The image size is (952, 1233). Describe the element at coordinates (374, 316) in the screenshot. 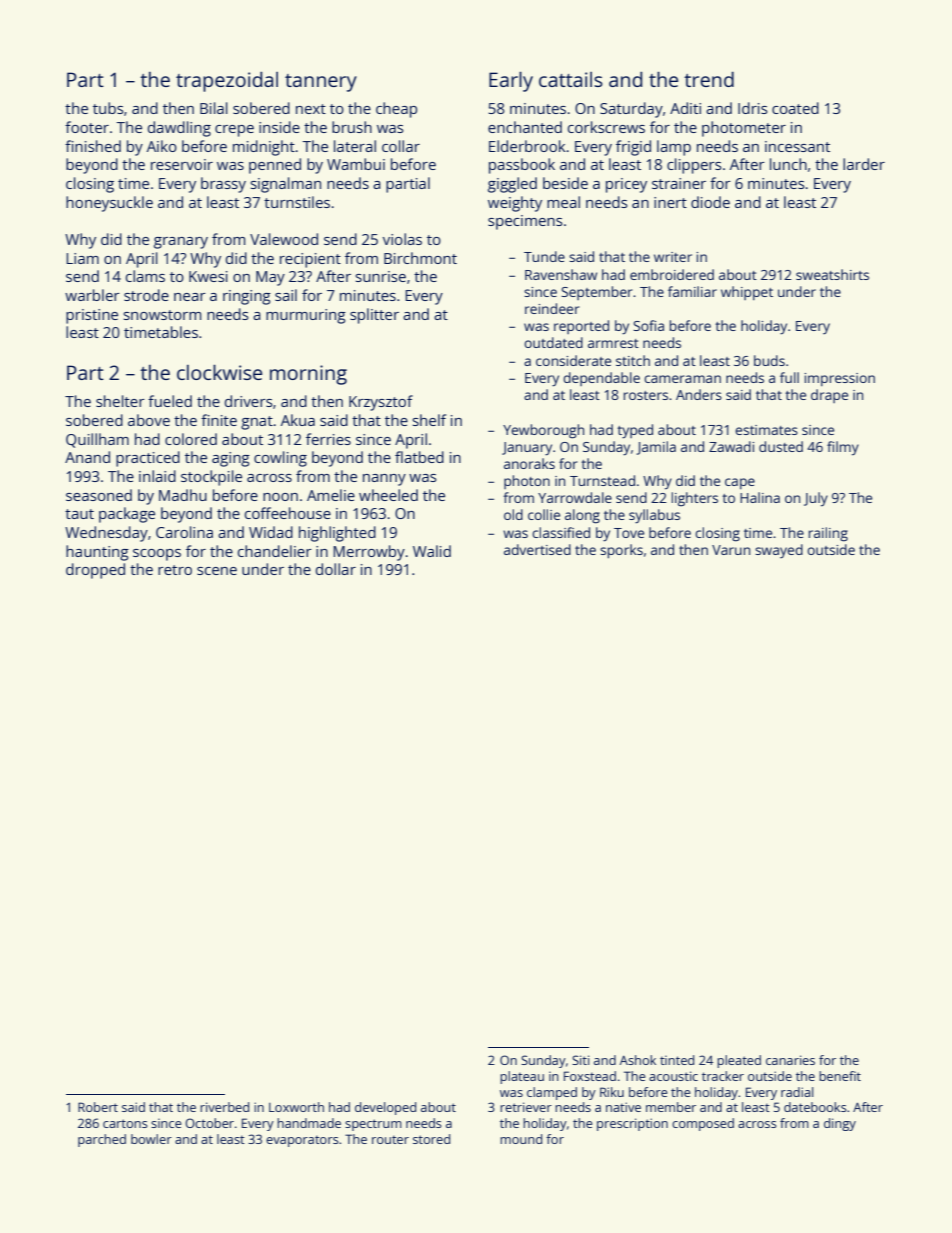

I see `splitter` at that location.
